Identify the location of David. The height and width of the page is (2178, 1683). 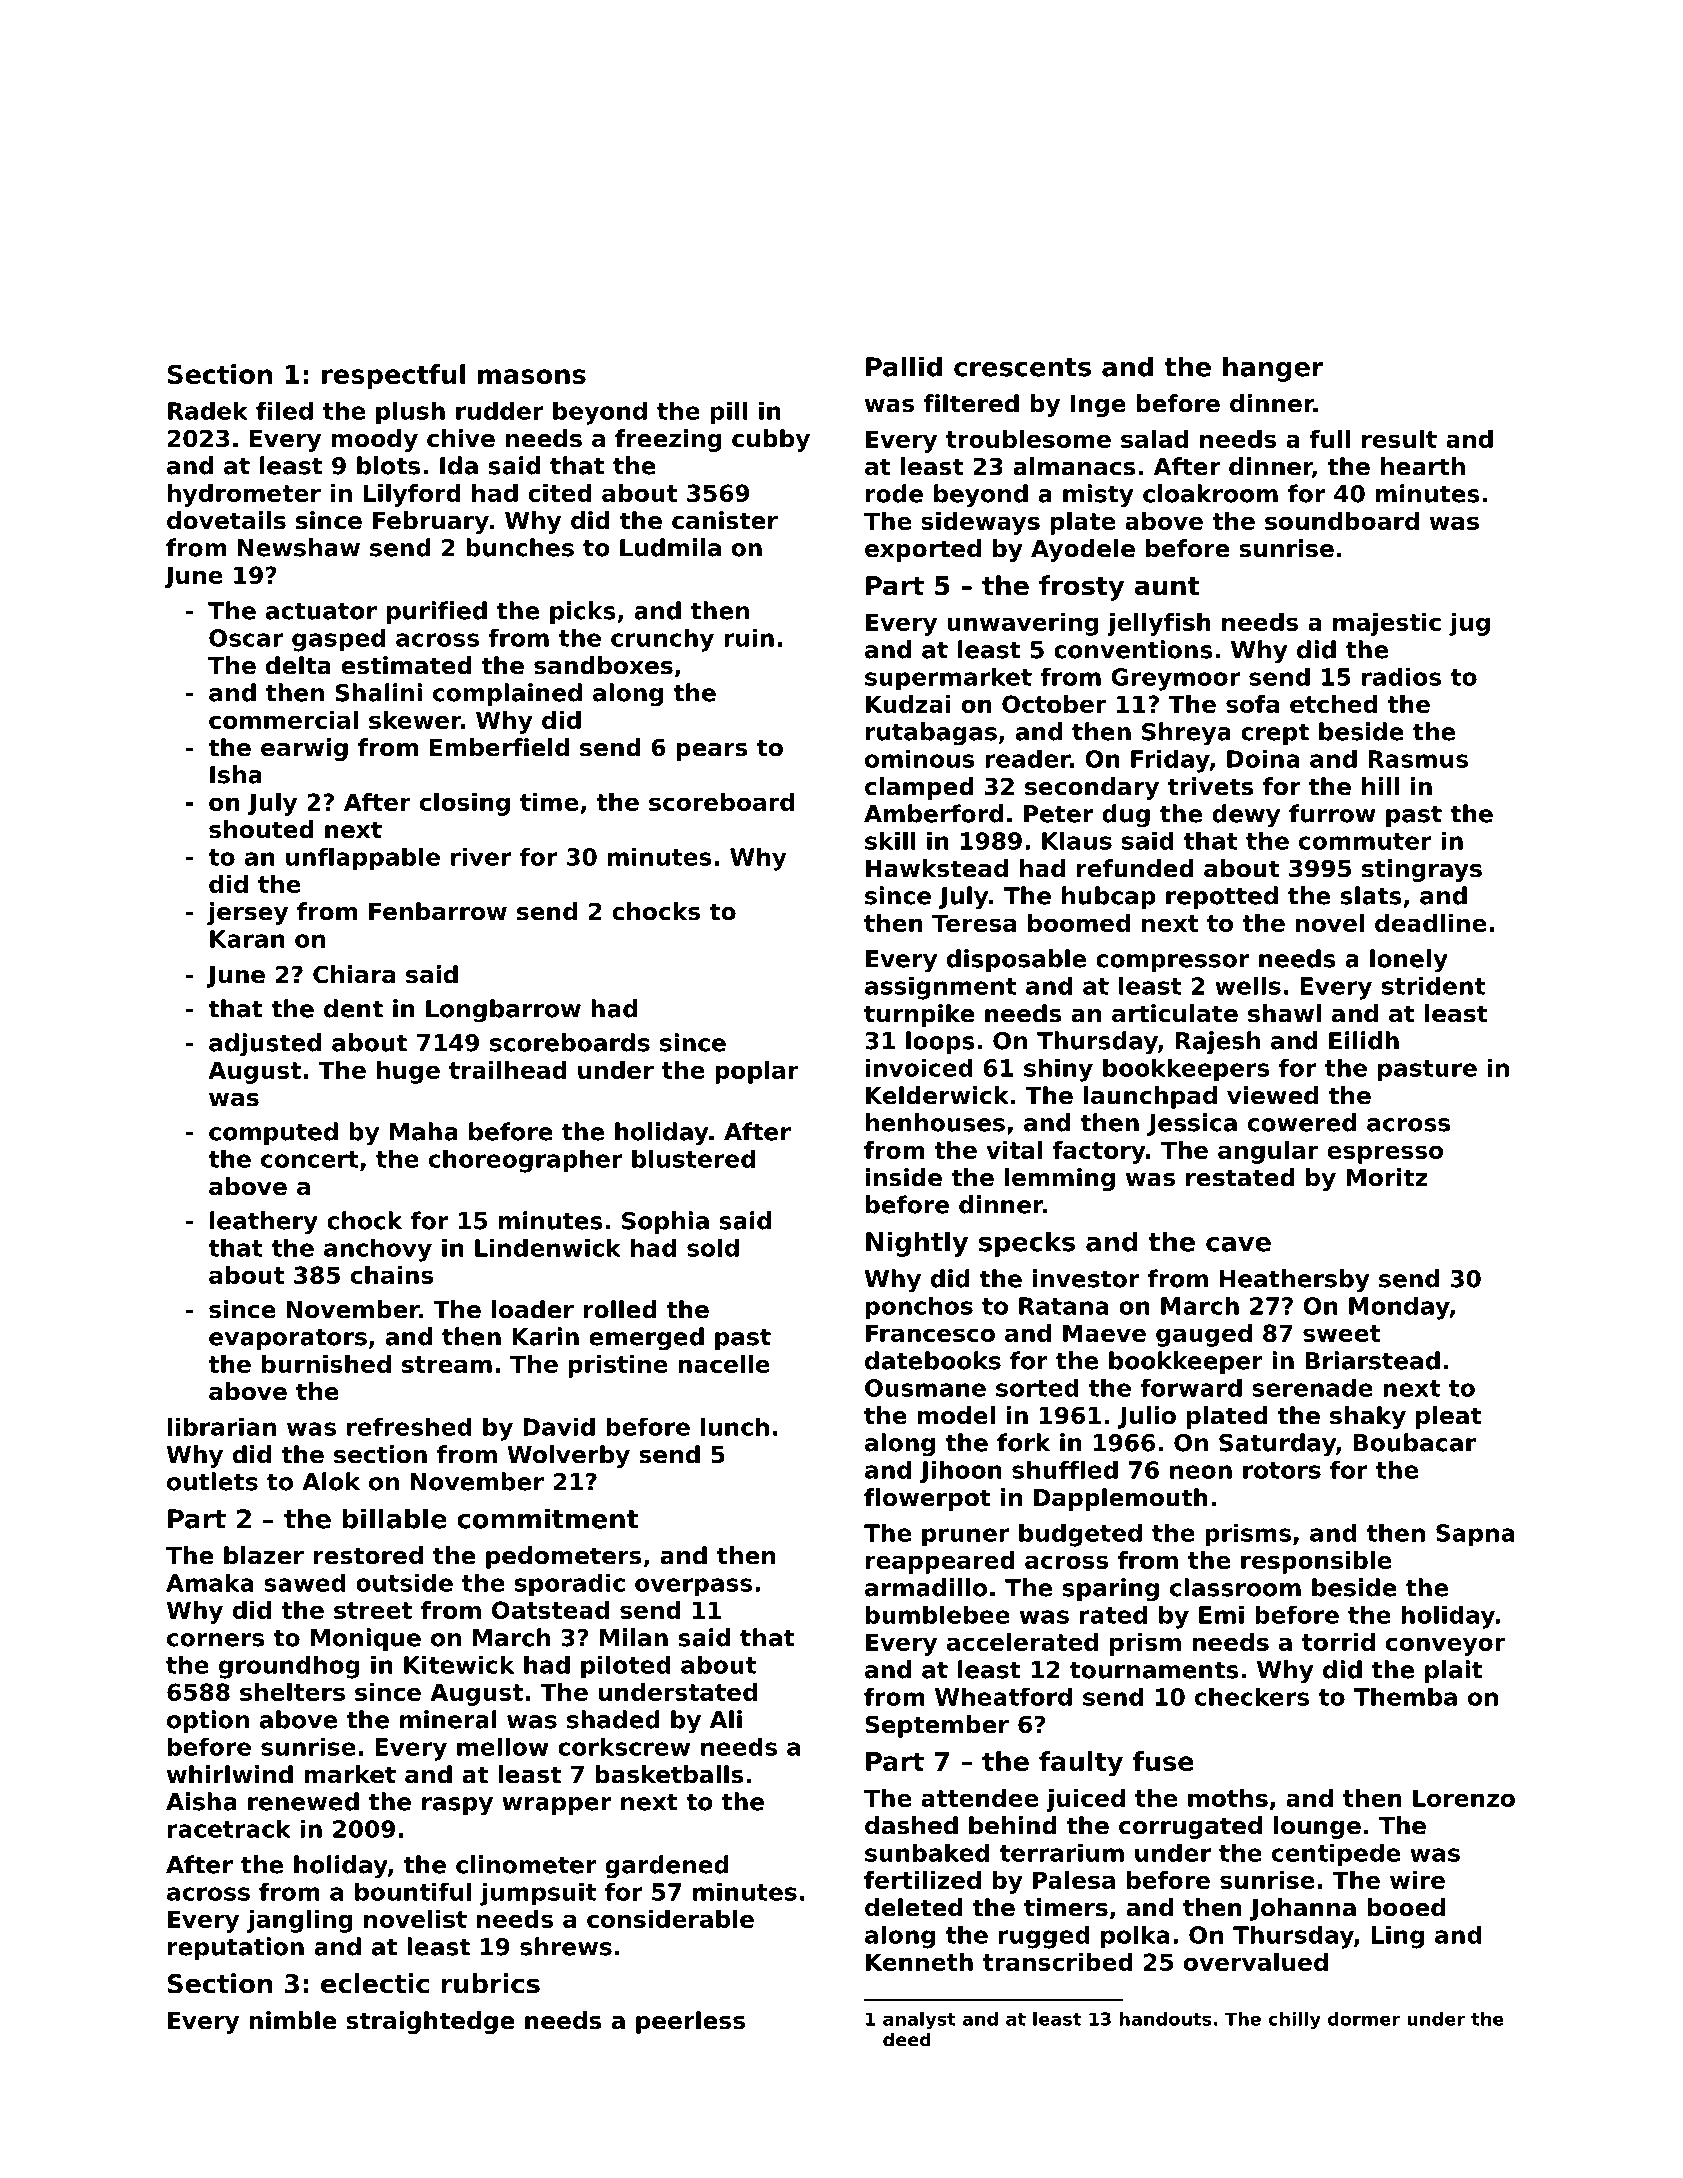
(559, 1426).
